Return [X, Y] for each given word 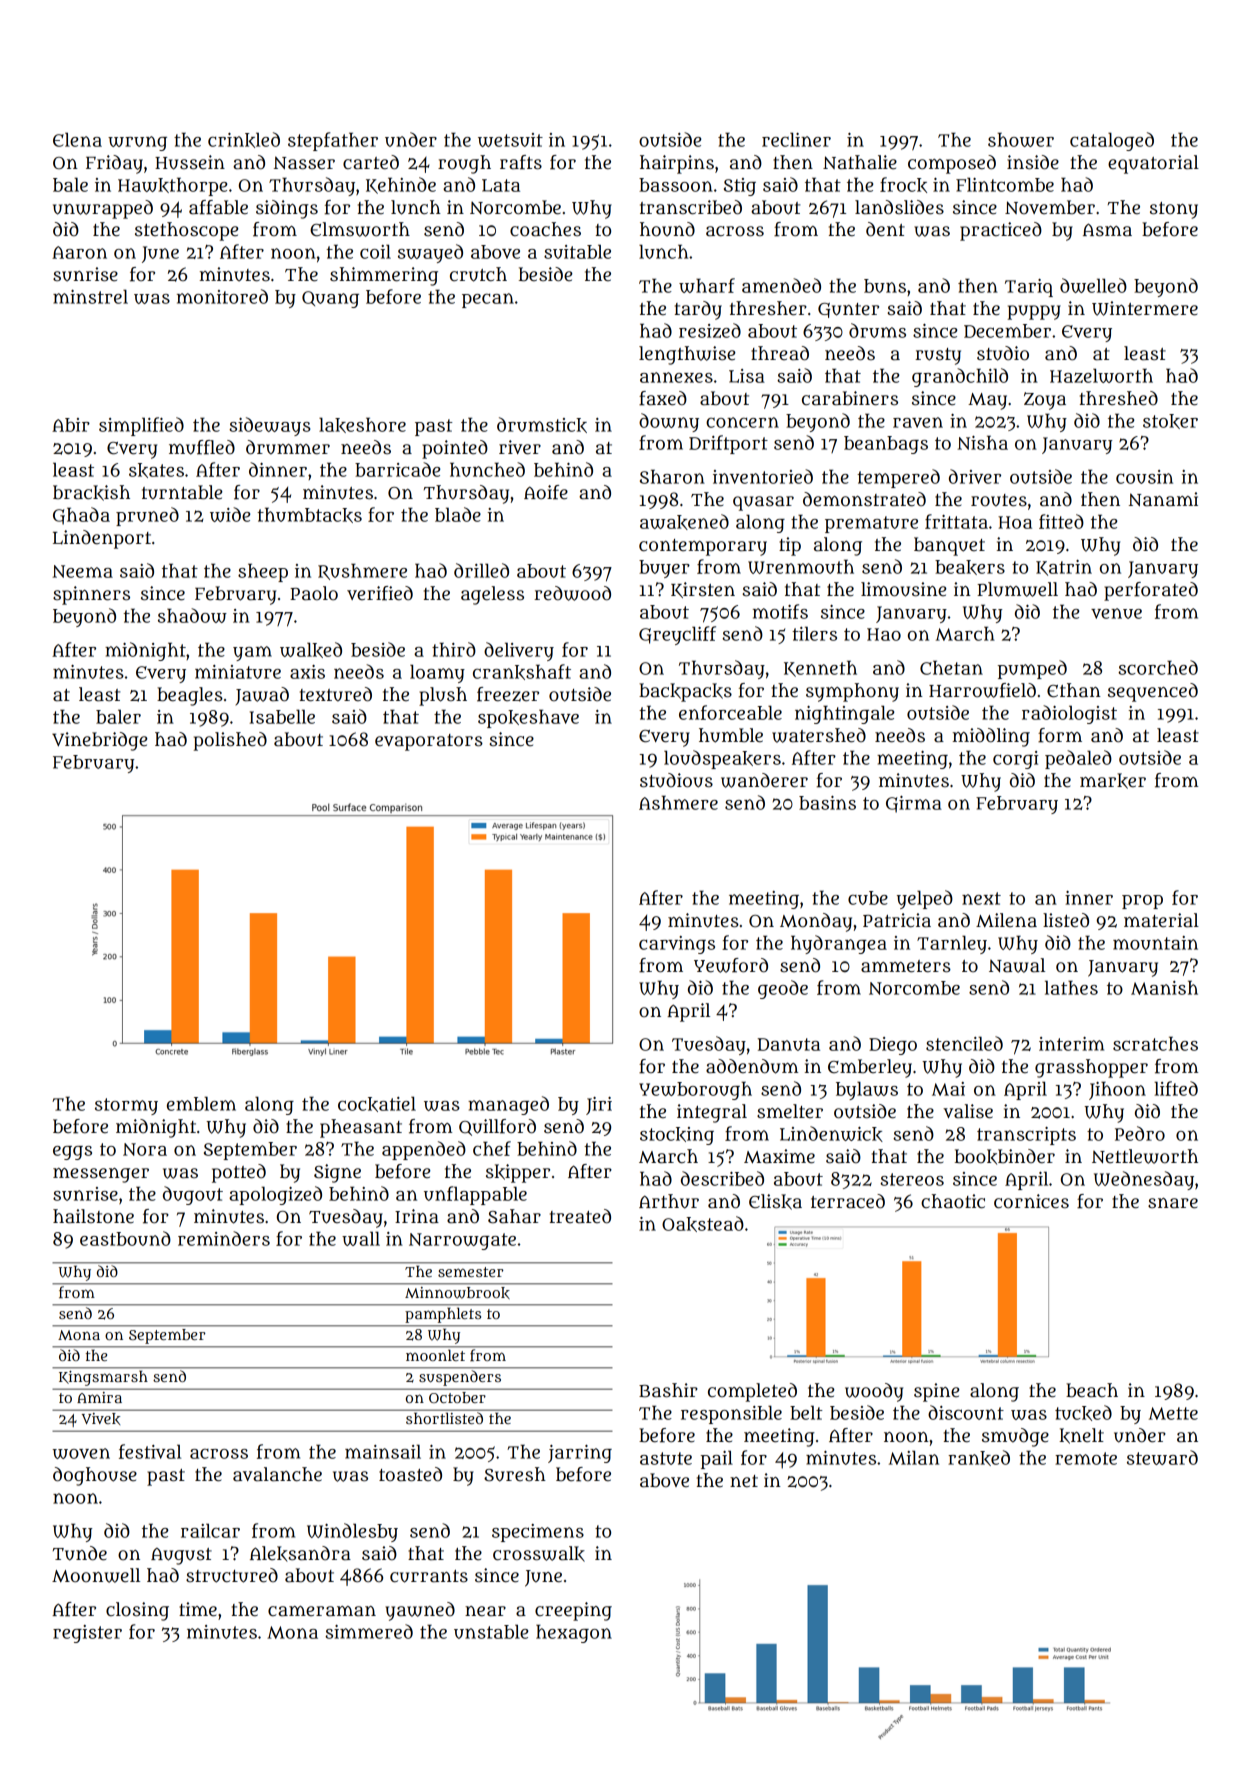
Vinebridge [100, 741]
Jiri [599, 1106]
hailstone [93, 1216]
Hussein [190, 162]
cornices [1031, 1201]
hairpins [677, 164]
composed [952, 164]
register [87, 1634]
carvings [677, 945]
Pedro [1140, 1133]
